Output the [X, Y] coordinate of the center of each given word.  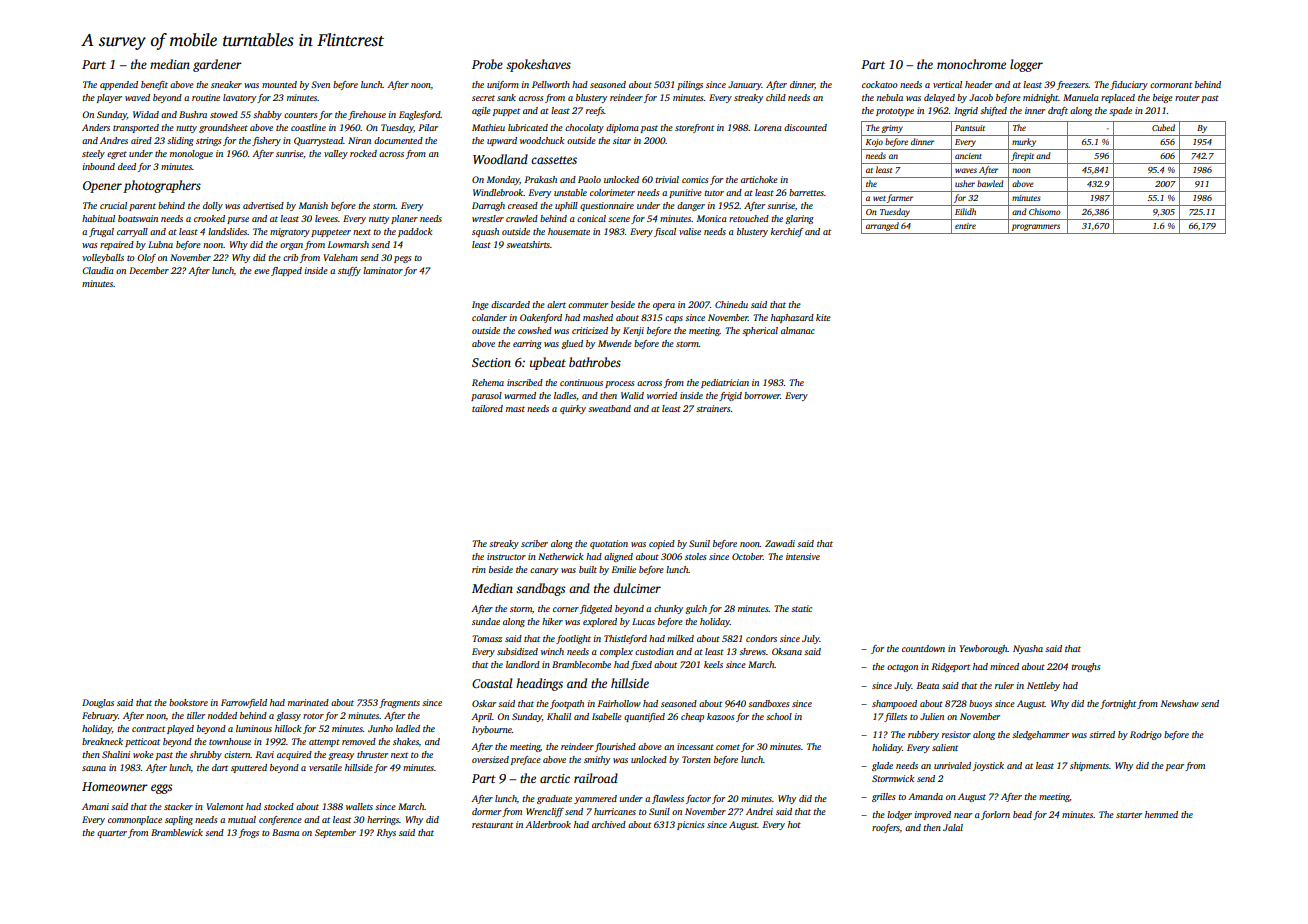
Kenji [633, 331]
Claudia [98, 270]
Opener [102, 187]
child [776, 97]
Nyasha [1028, 649]
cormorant [1171, 85]
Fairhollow [619, 703]
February [100, 716]
